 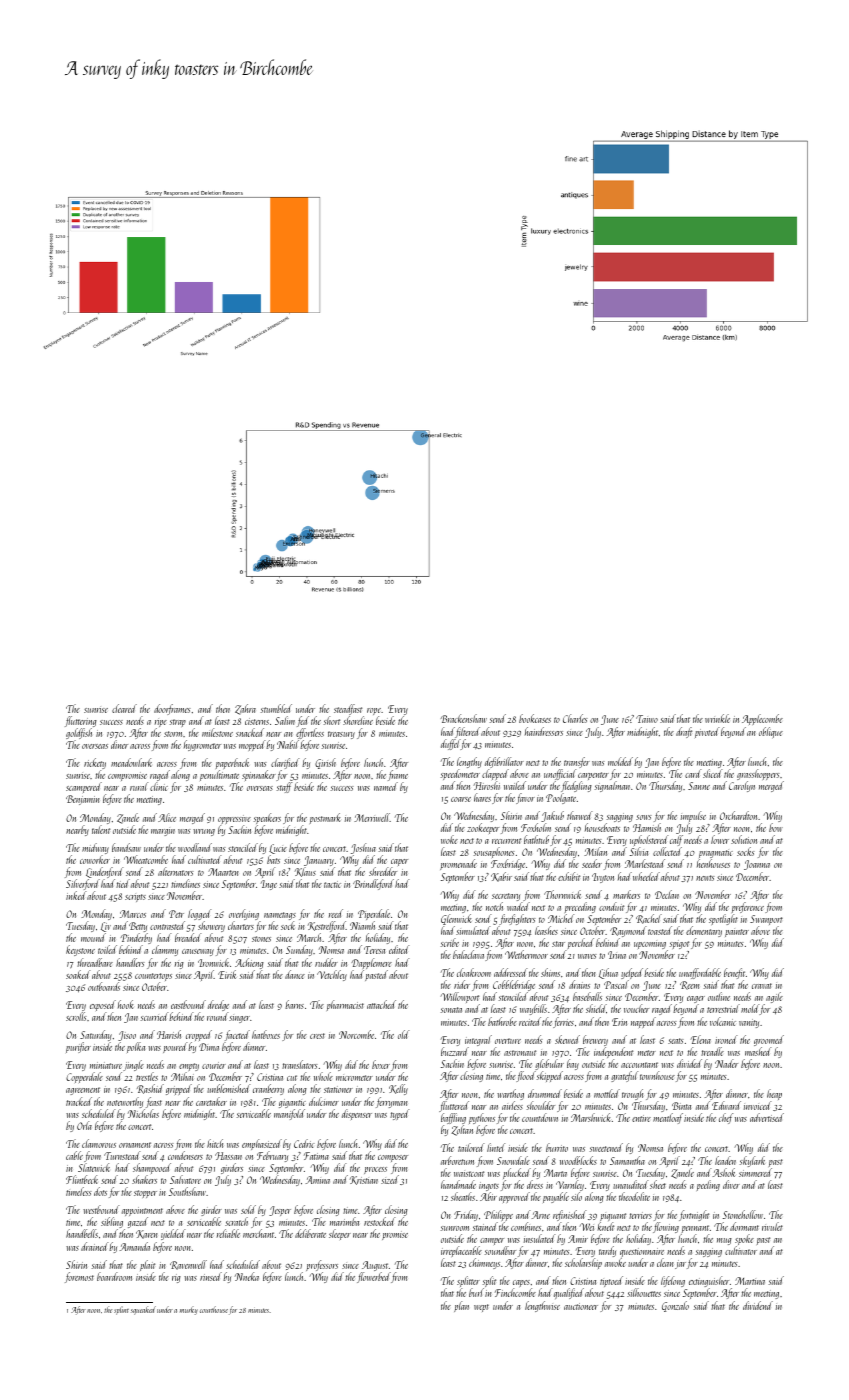 What do you see at coordinates (74, 1155) in the screenshot?
I see `cable` at bounding box center [74, 1155].
